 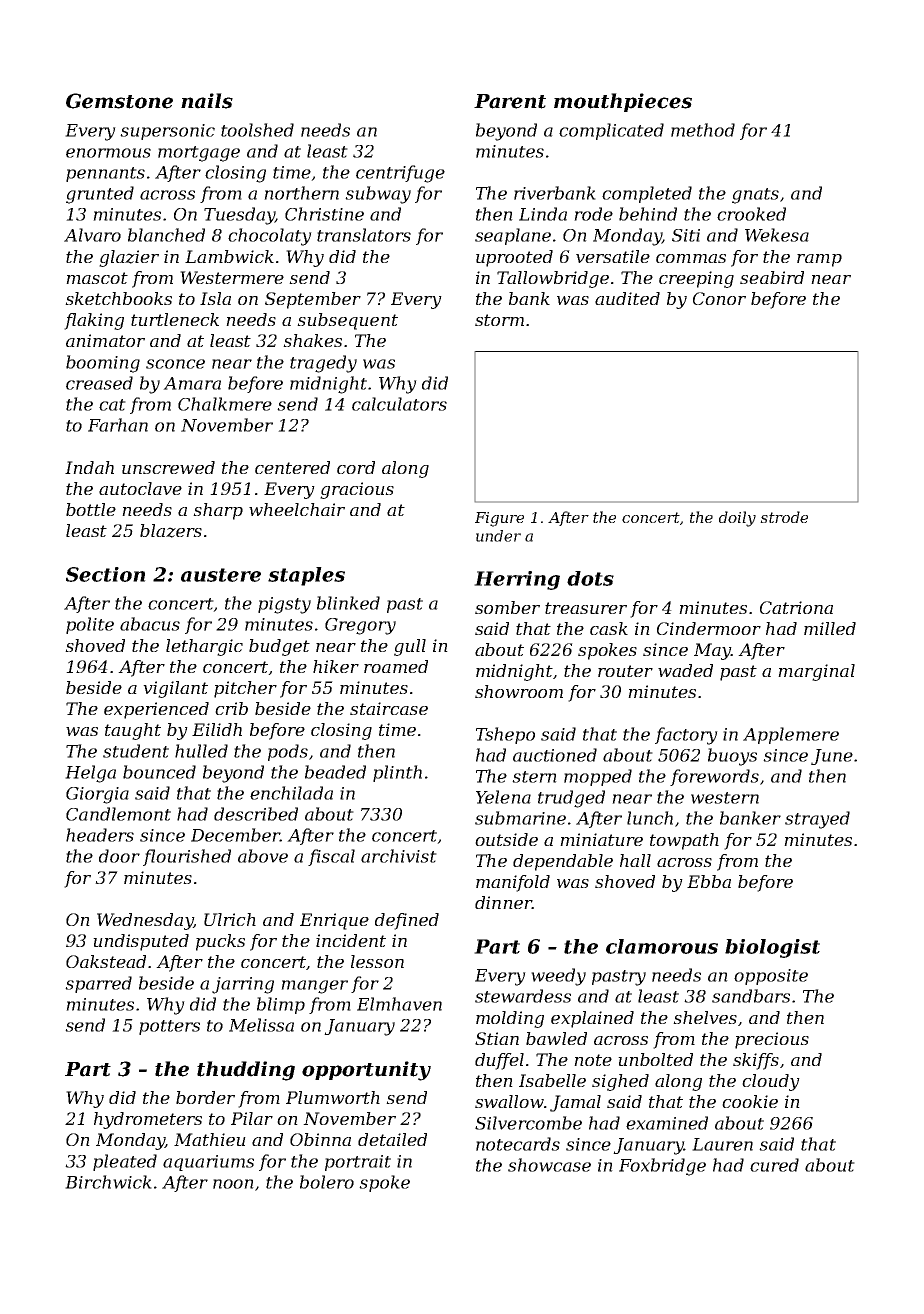 What do you see at coordinates (119, 101) in the screenshot?
I see `Gemstone` at bounding box center [119, 101].
